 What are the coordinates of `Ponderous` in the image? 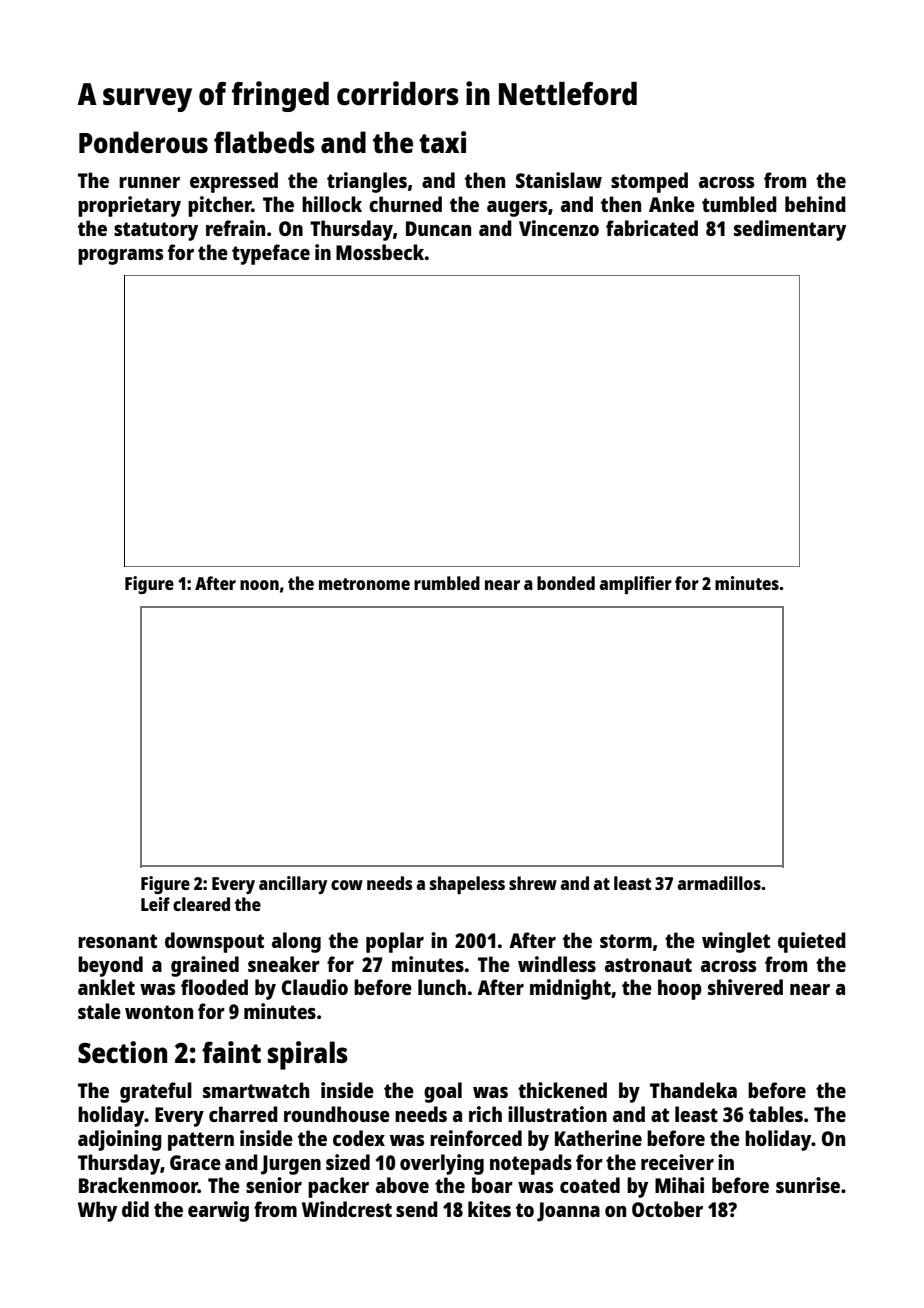 It's located at (143, 142).
